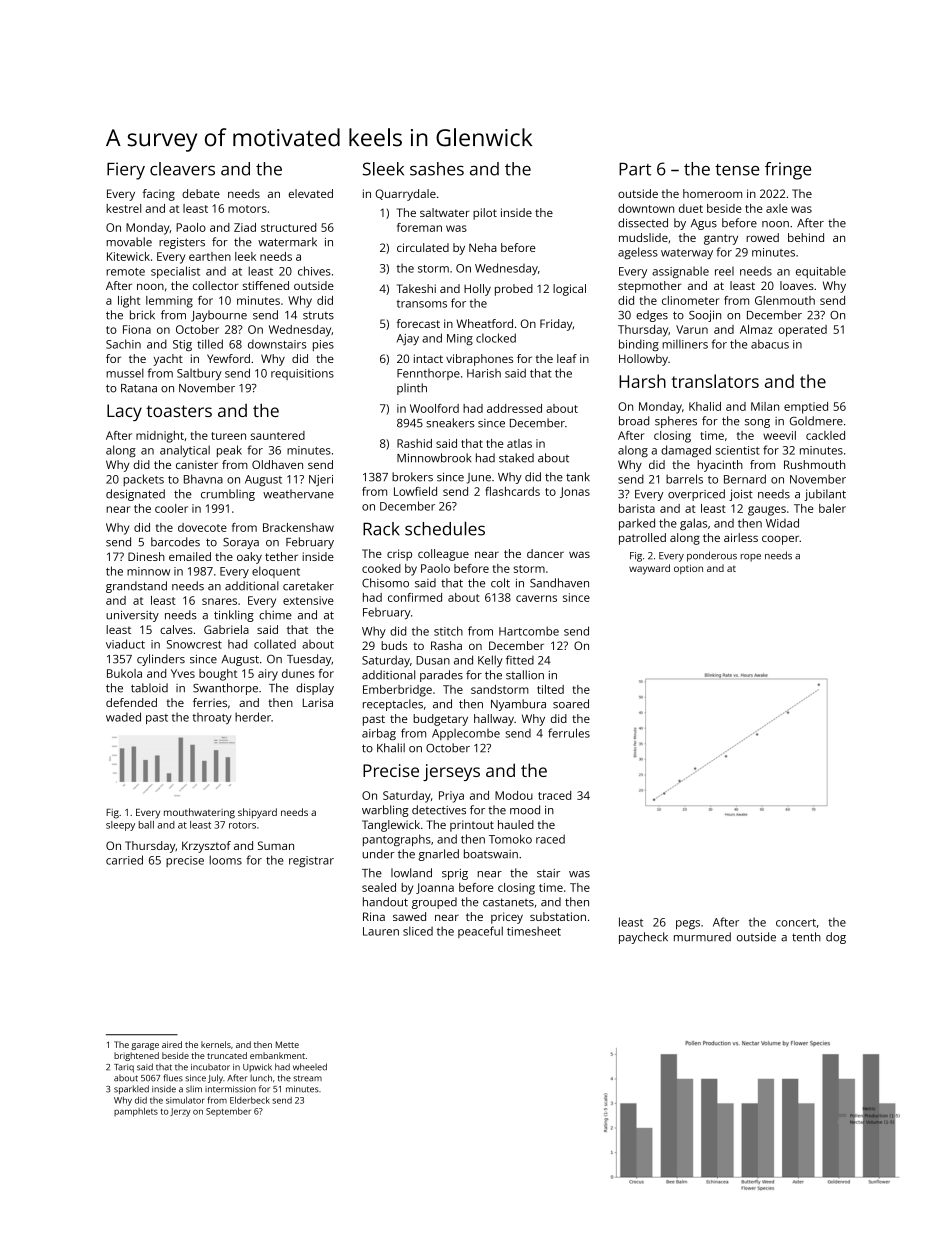 Image resolution: width=952 pixels, height=1233 pixels. I want to click on Krzysztof, so click(206, 847).
